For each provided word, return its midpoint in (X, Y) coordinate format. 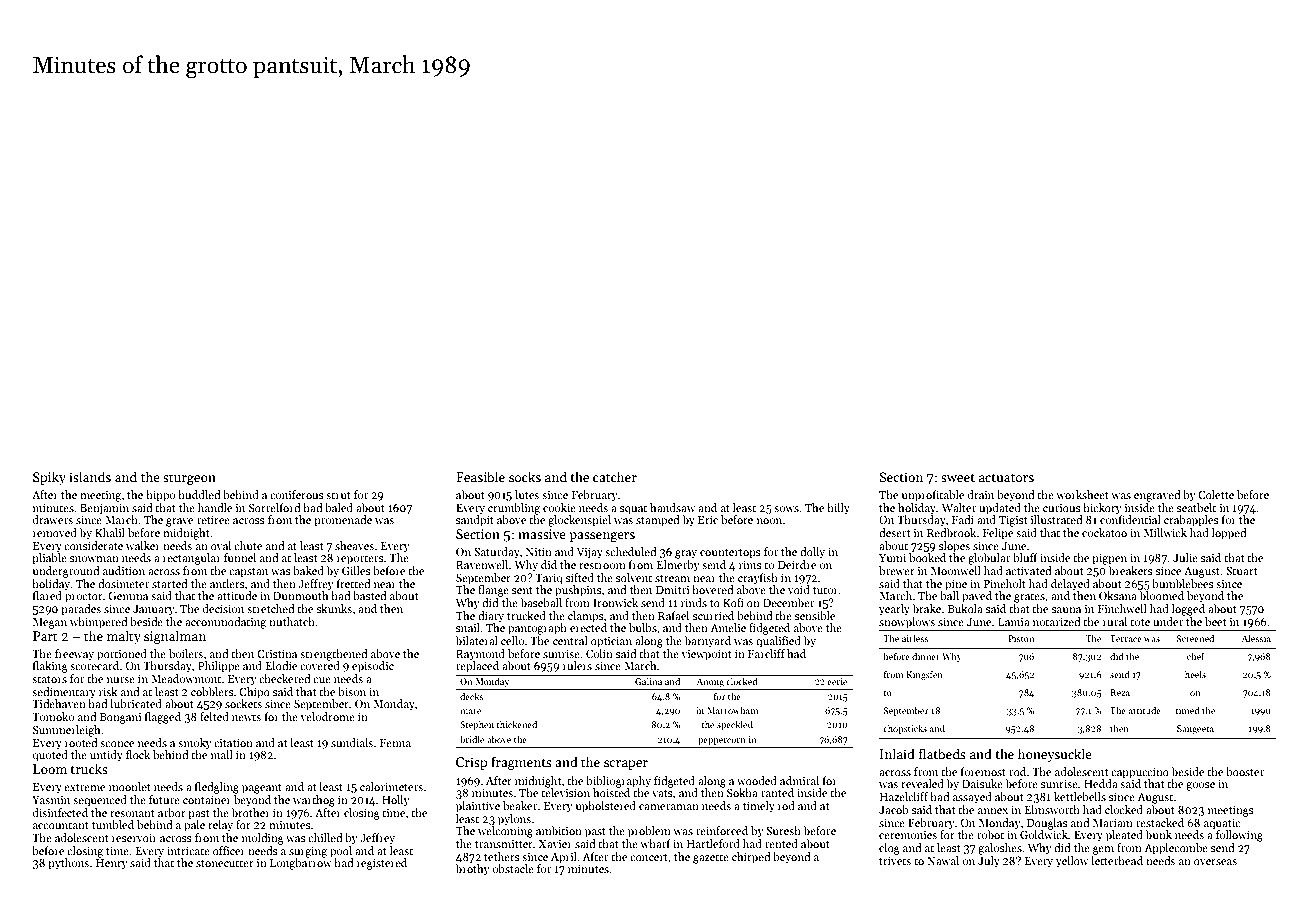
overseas (1215, 862)
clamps (586, 617)
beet (1216, 621)
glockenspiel (579, 521)
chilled (325, 837)
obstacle (513, 868)
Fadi (963, 519)
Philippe (219, 667)
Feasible (480, 476)
